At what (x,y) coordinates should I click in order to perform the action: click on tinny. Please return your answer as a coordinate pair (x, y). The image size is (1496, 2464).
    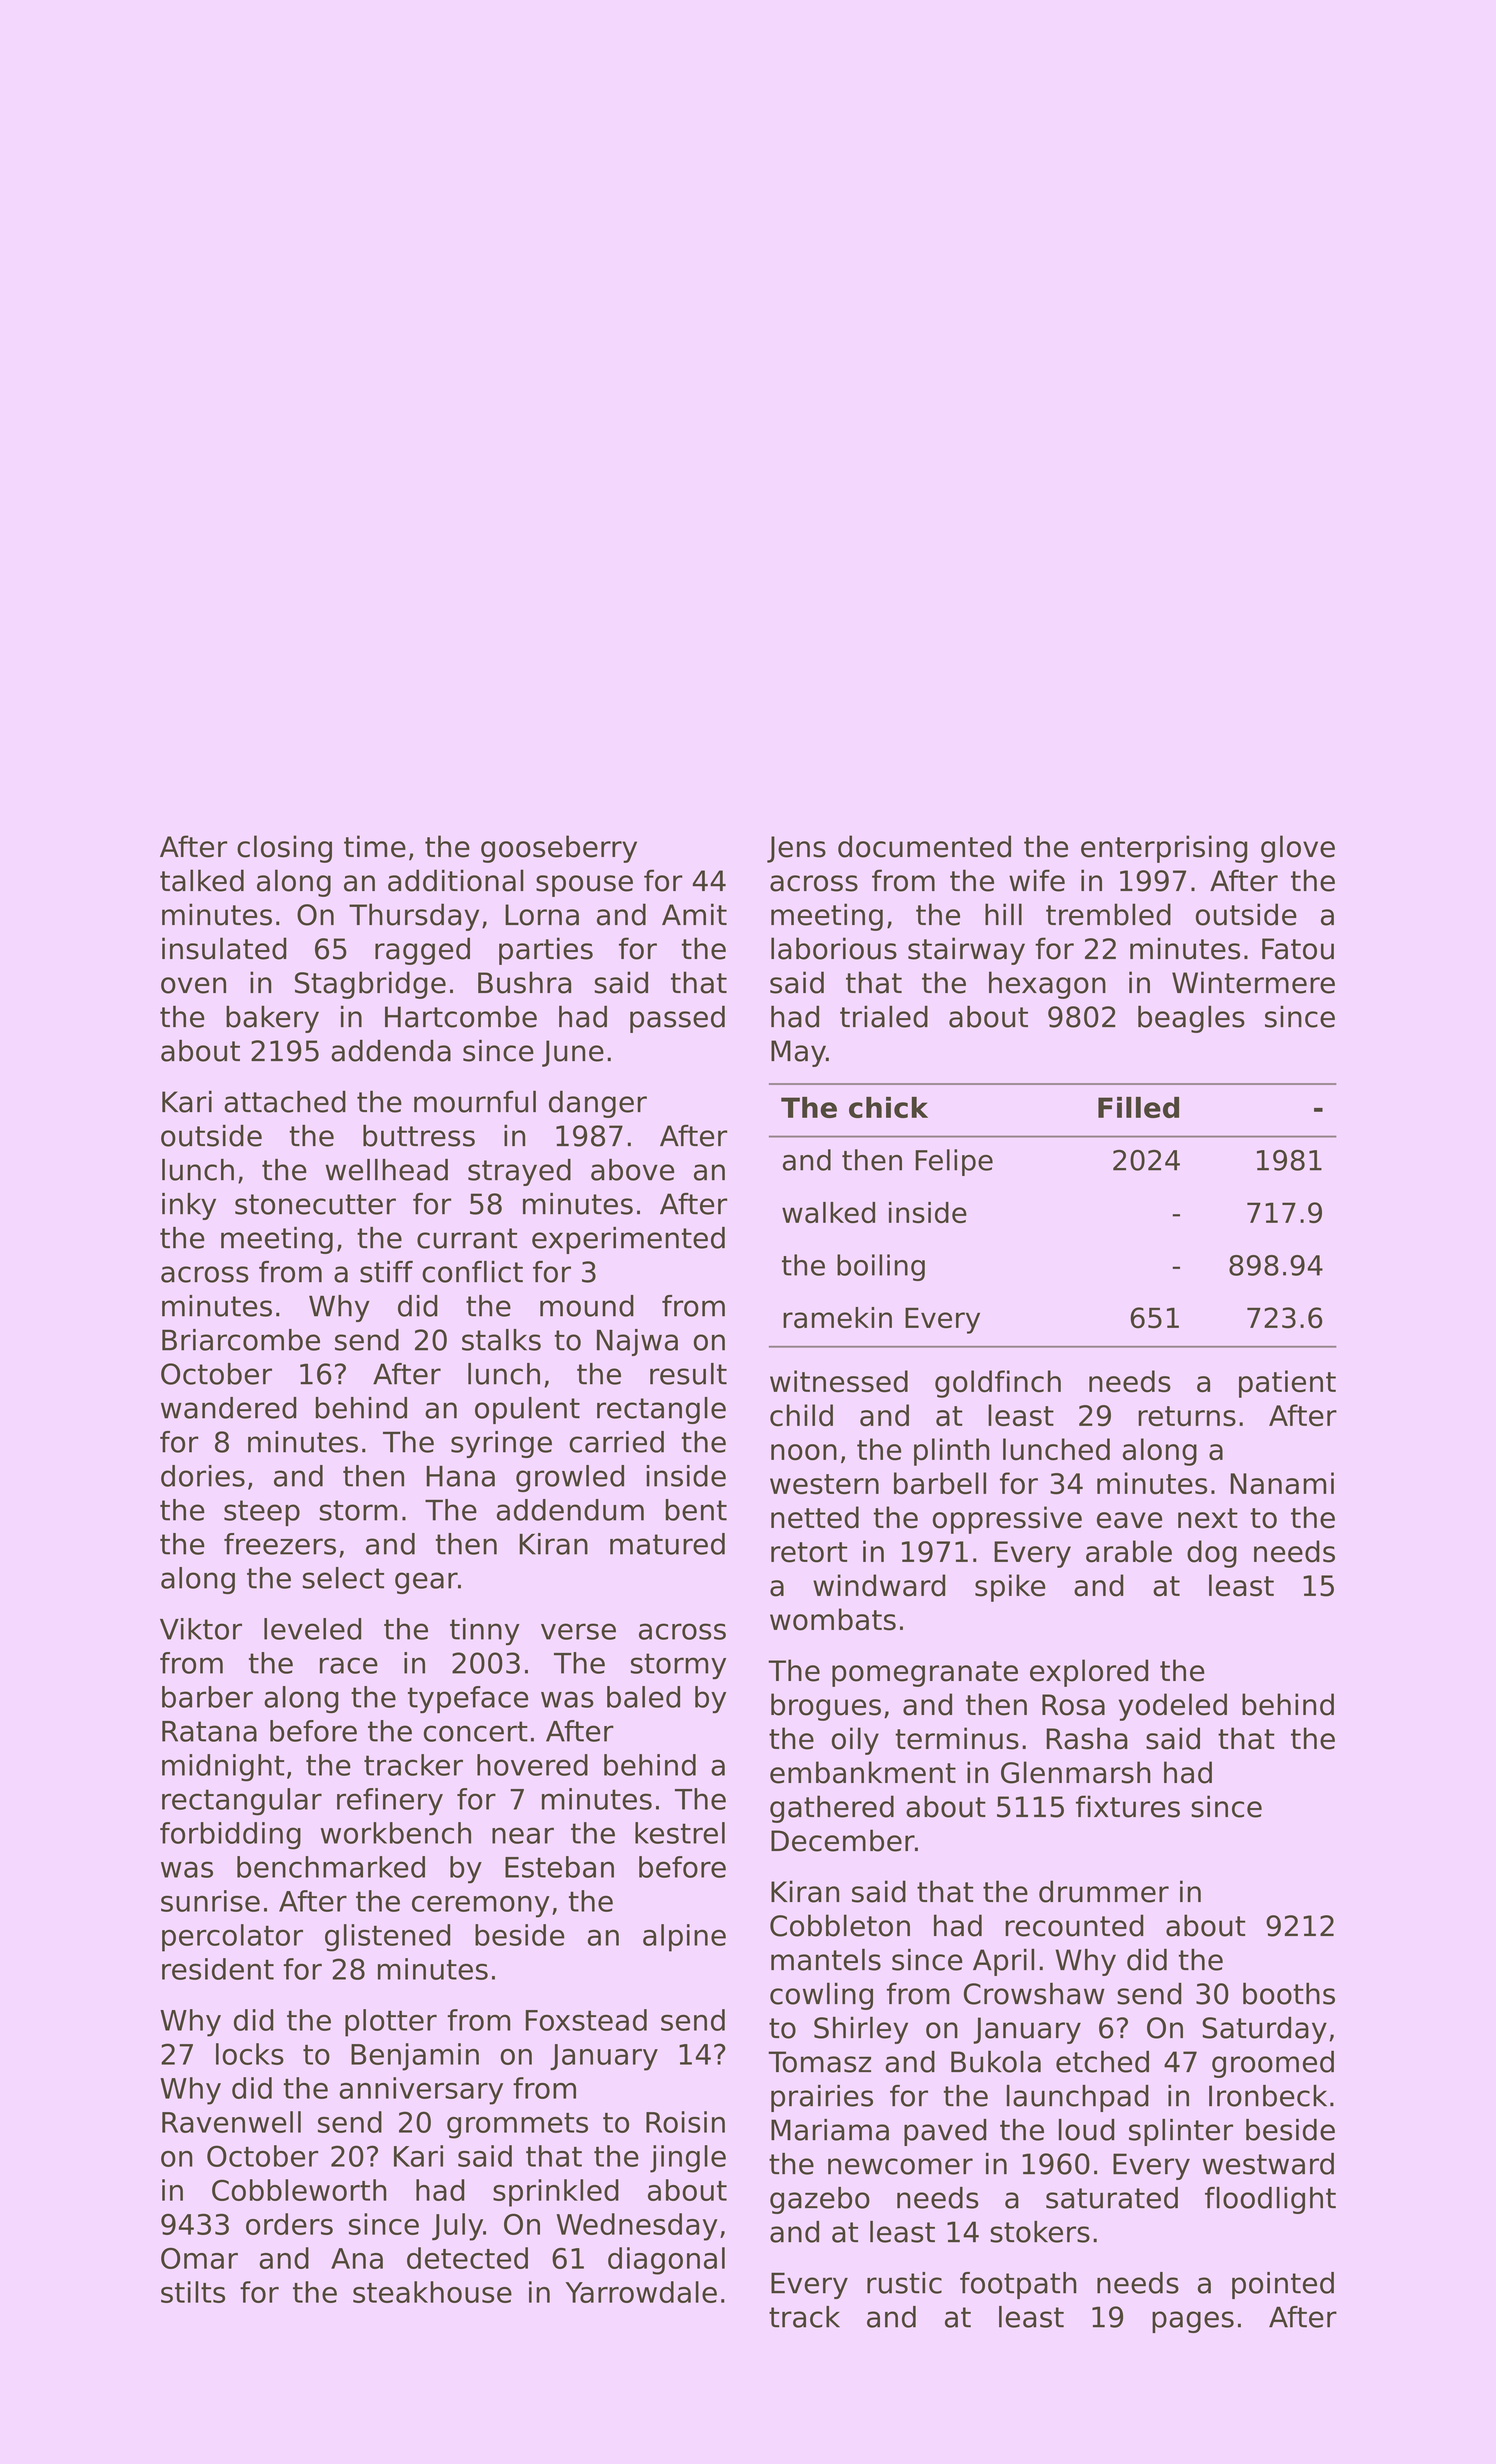
    Looking at the image, I should click on (485, 1631).
